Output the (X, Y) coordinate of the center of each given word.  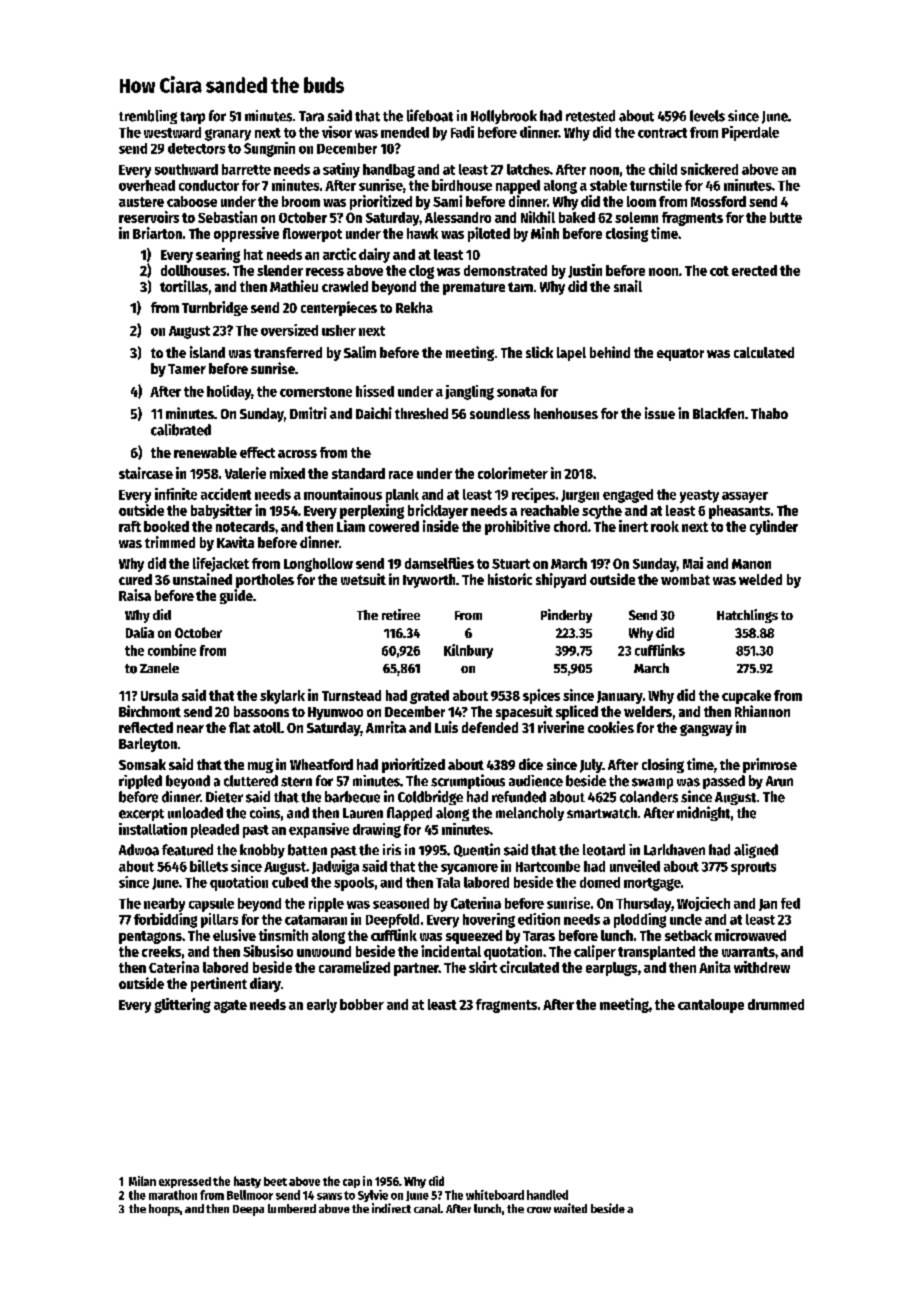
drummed (776, 1004)
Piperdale (750, 133)
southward (186, 169)
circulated (529, 967)
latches (528, 169)
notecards (245, 526)
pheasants (739, 512)
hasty (247, 1182)
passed (724, 782)
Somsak (142, 764)
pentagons (150, 937)
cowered (394, 526)
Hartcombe (548, 866)
